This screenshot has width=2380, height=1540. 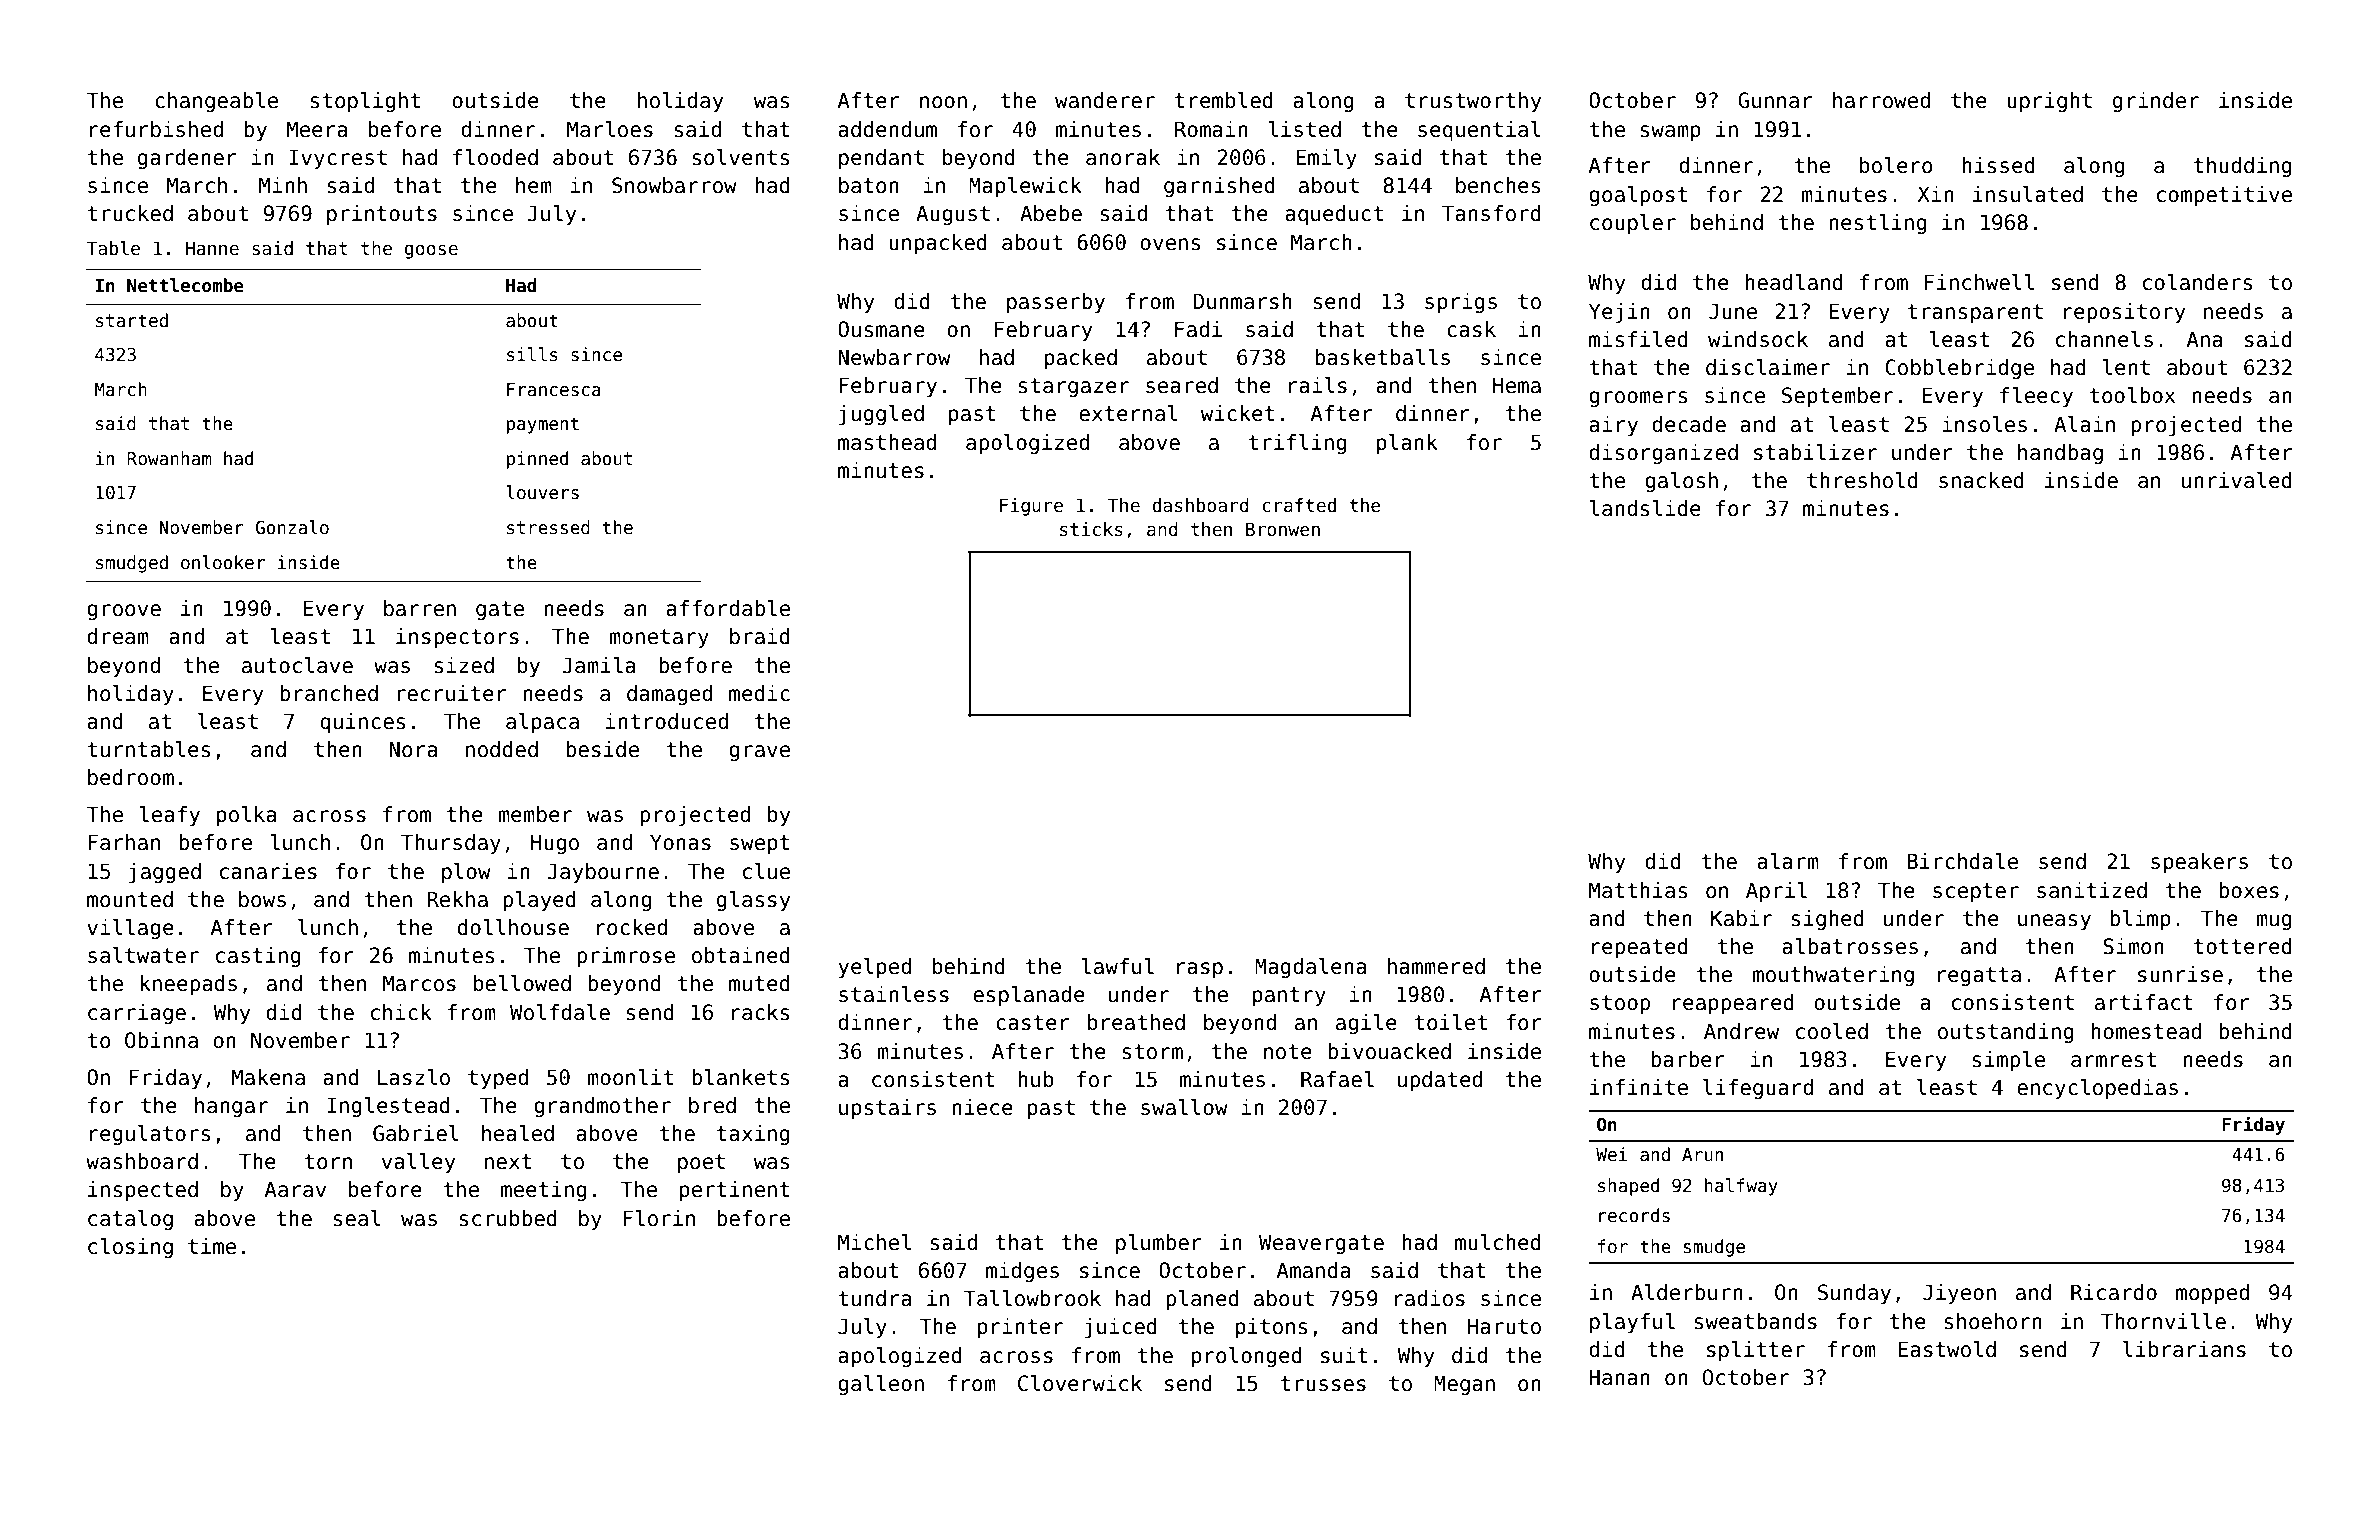 What do you see at coordinates (2184, 1349) in the screenshot?
I see `librarians` at bounding box center [2184, 1349].
